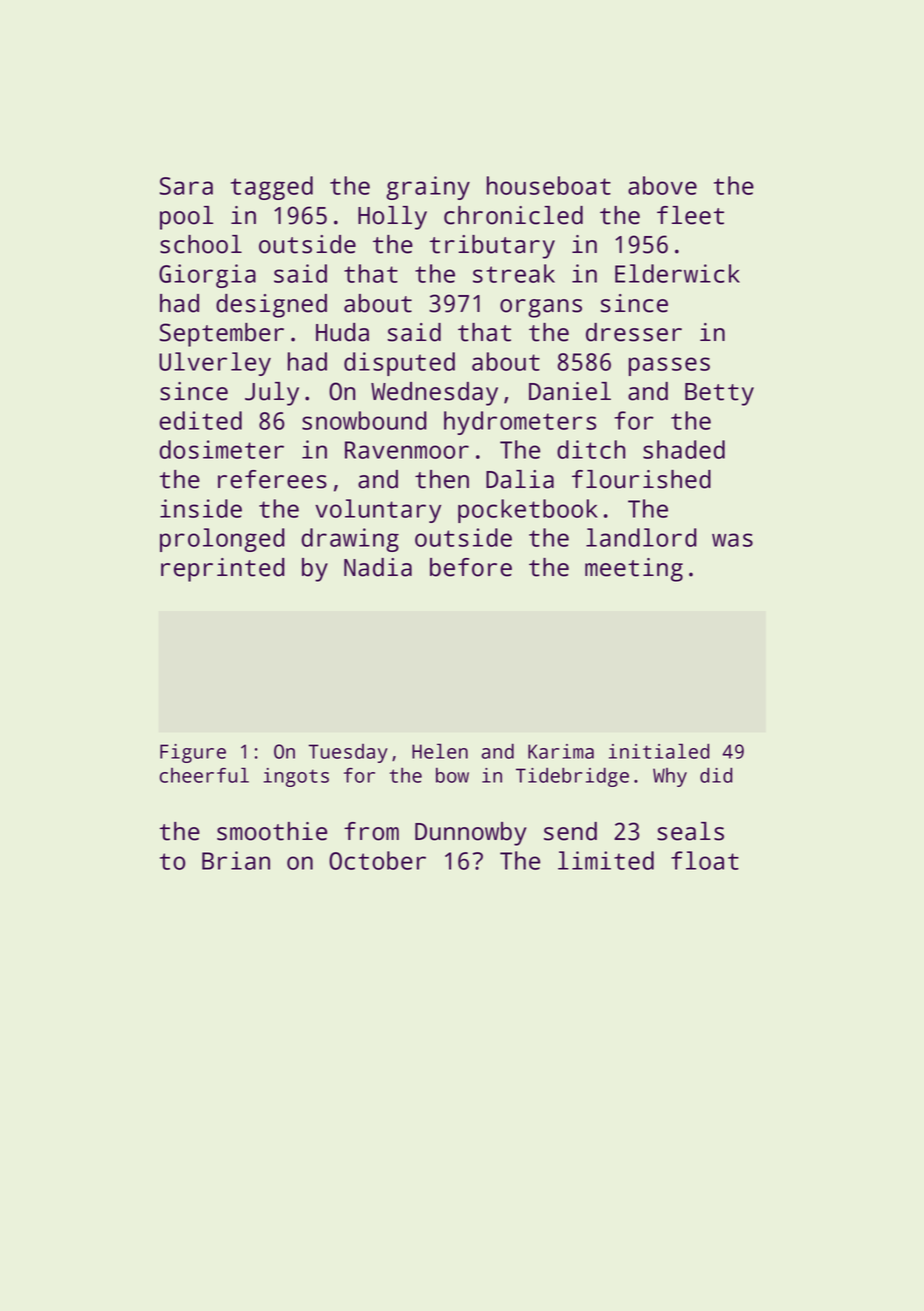 This screenshot has height=1311, width=924. Describe the element at coordinates (677, 273) in the screenshot. I see `Elderwick` at that location.
